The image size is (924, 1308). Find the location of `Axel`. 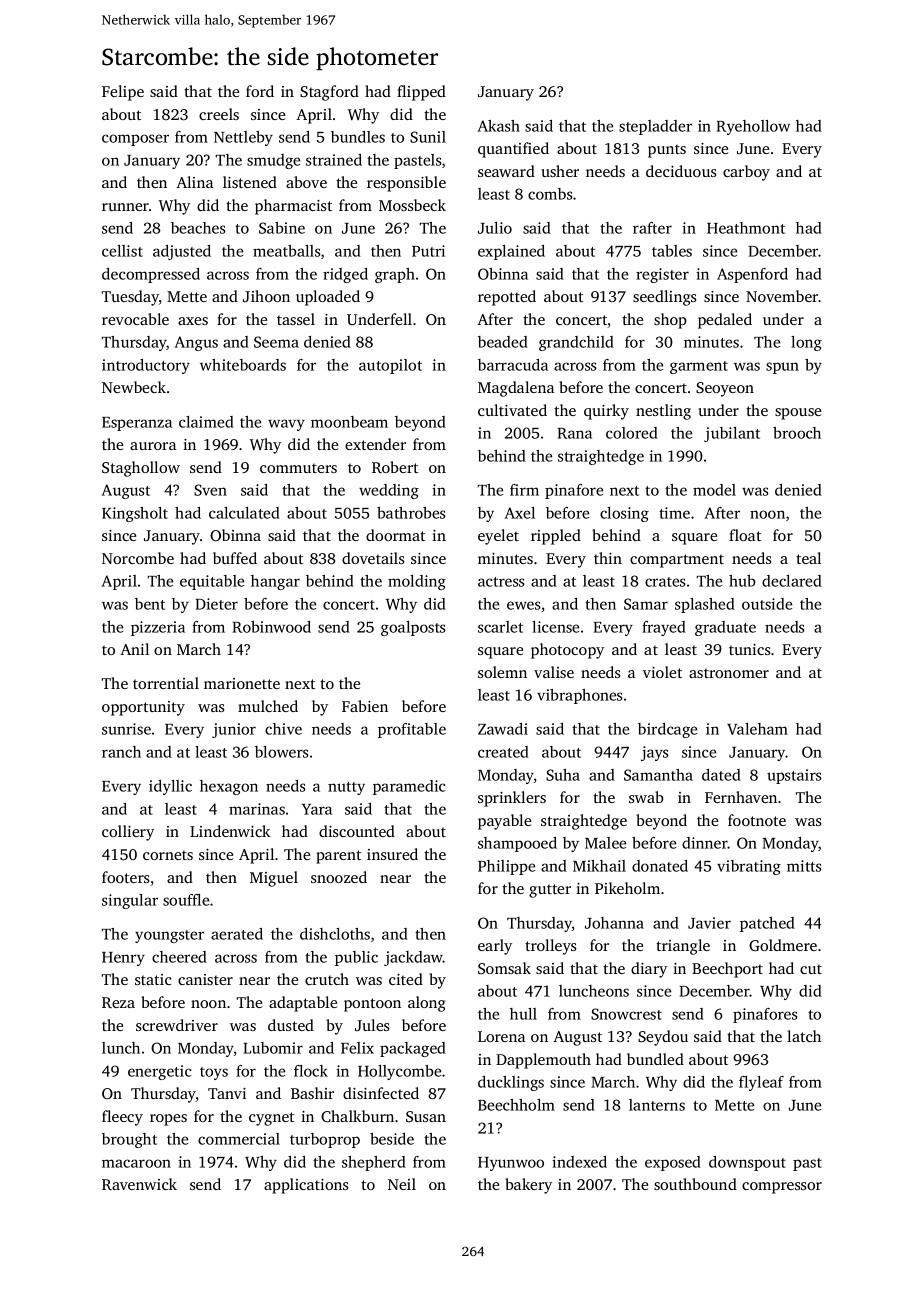

Axel is located at coordinates (520, 513).
